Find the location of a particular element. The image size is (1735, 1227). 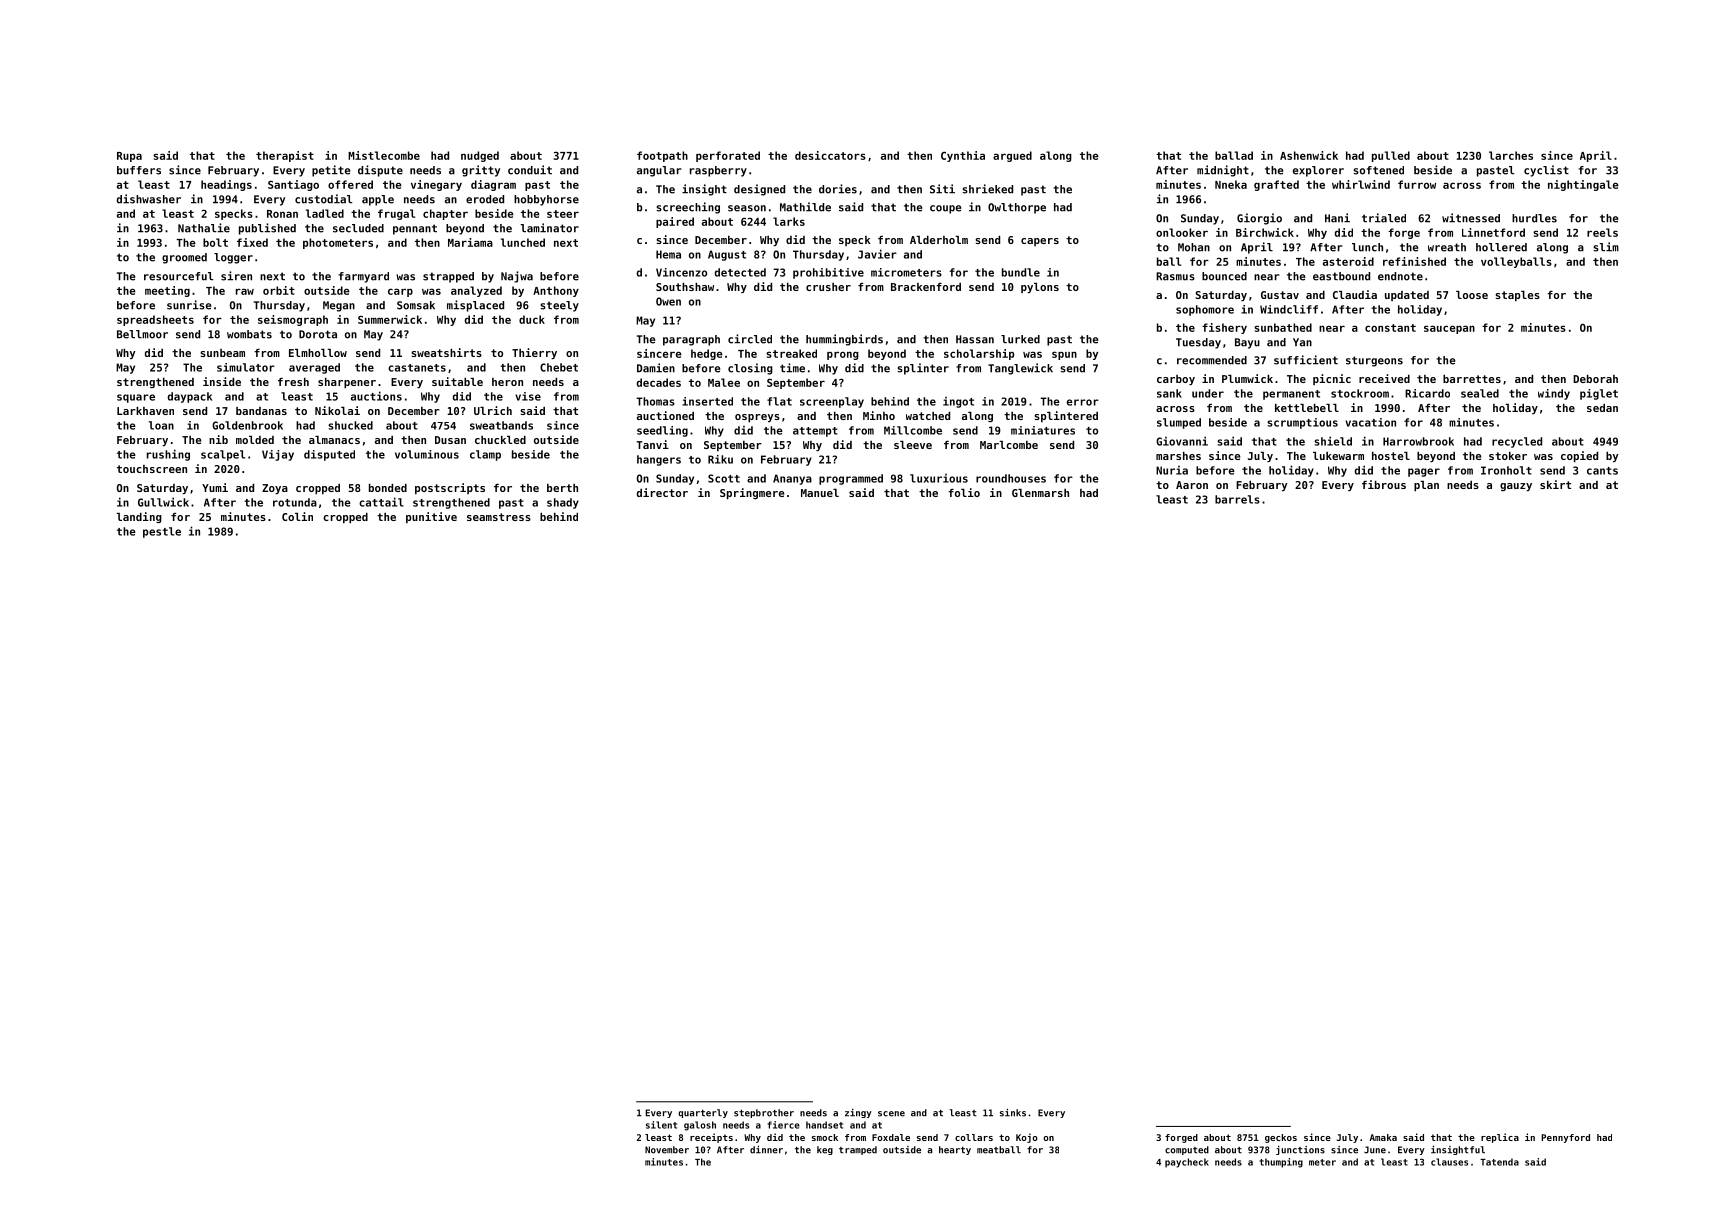

therapist is located at coordinates (285, 156).
